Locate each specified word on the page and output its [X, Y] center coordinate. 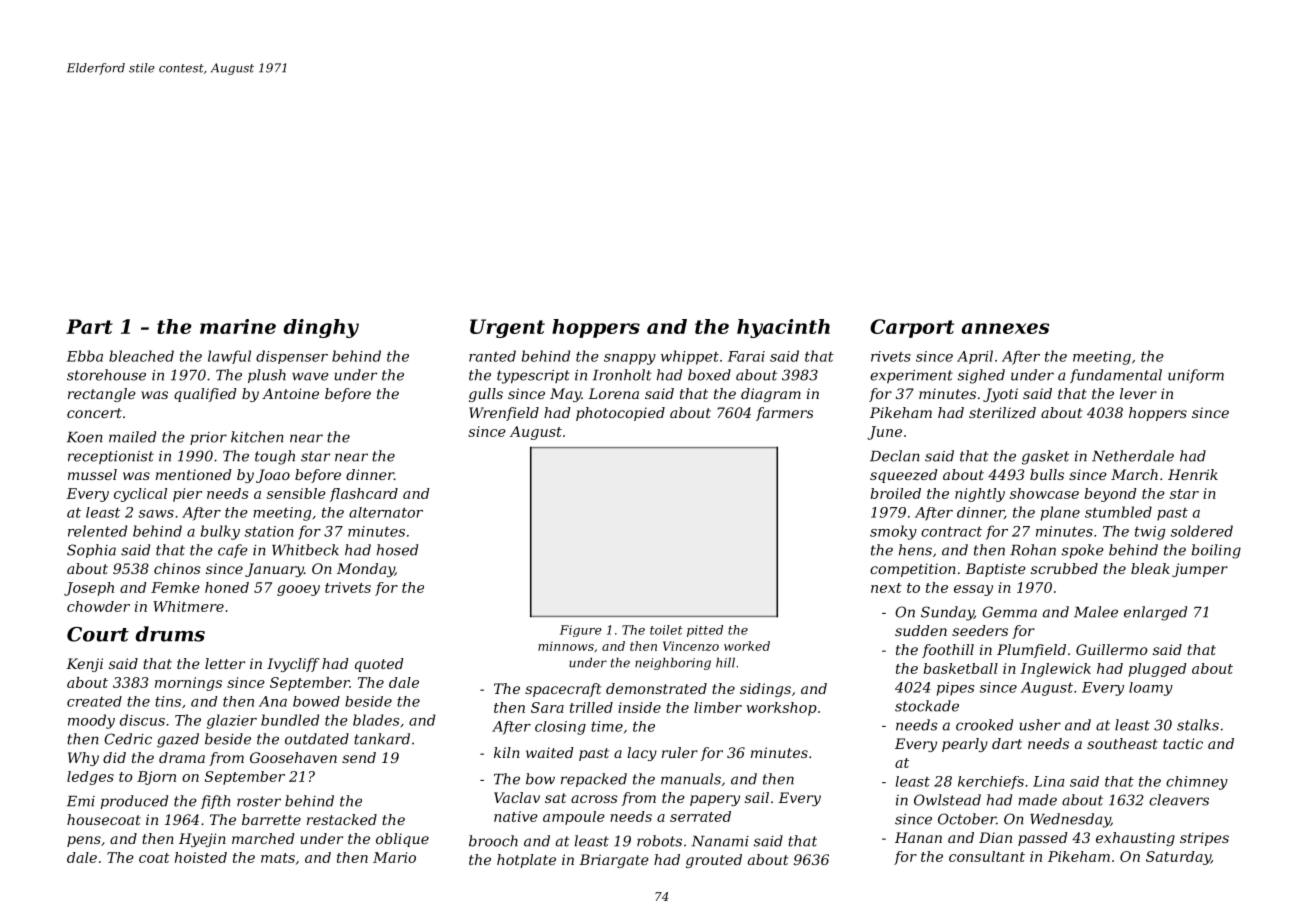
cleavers [1179, 800]
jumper [1200, 570]
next [886, 588]
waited [550, 752]
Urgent [507, 328]
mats [278, 858]
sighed [981, 376]
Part [89, 326]
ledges [90, 778]
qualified [205, 395]
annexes [1005, 328]
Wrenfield [504, 414]
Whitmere [188, 606]
